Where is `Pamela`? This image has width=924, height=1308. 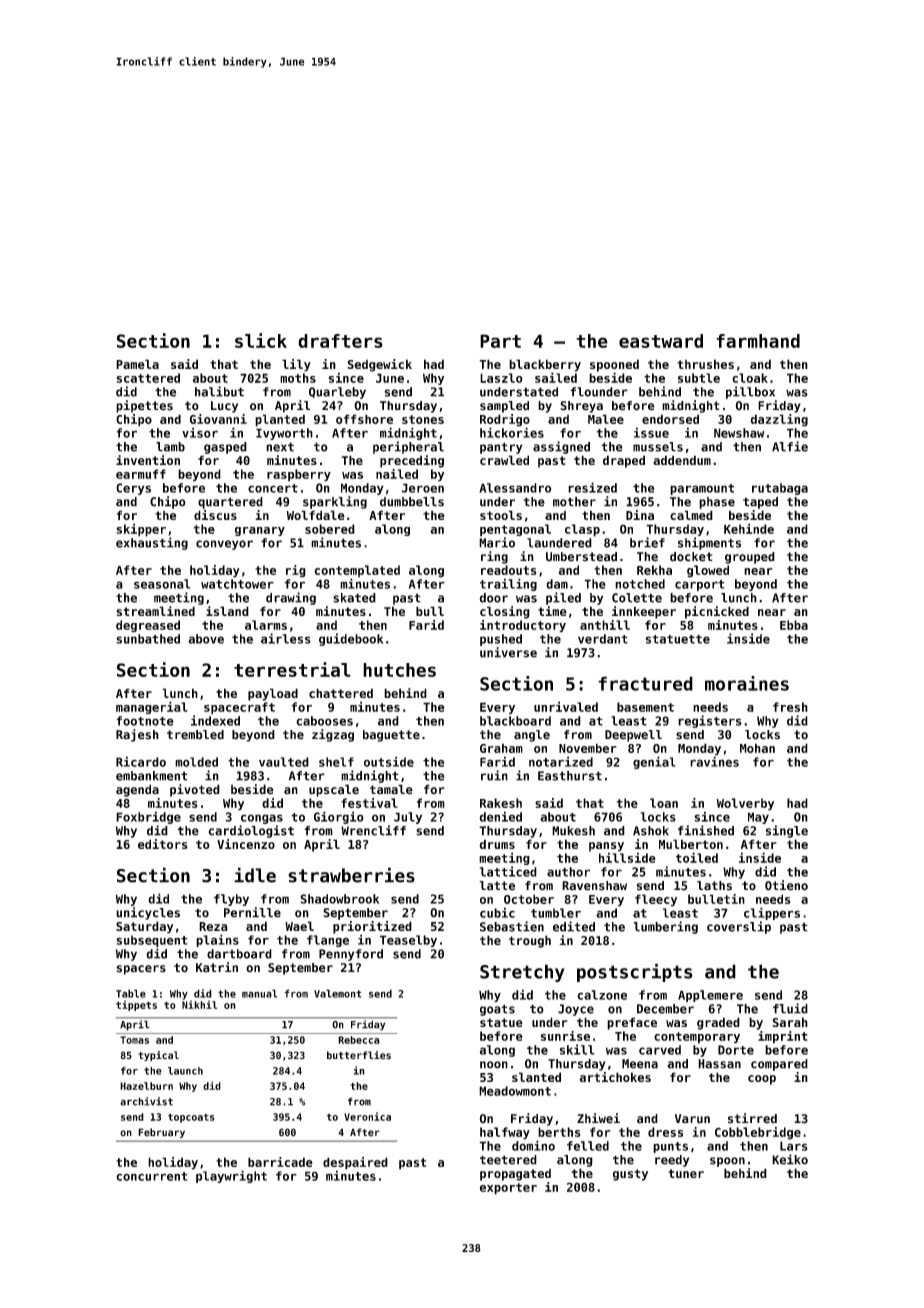
Pamela is located at coordinates (137, 364).
